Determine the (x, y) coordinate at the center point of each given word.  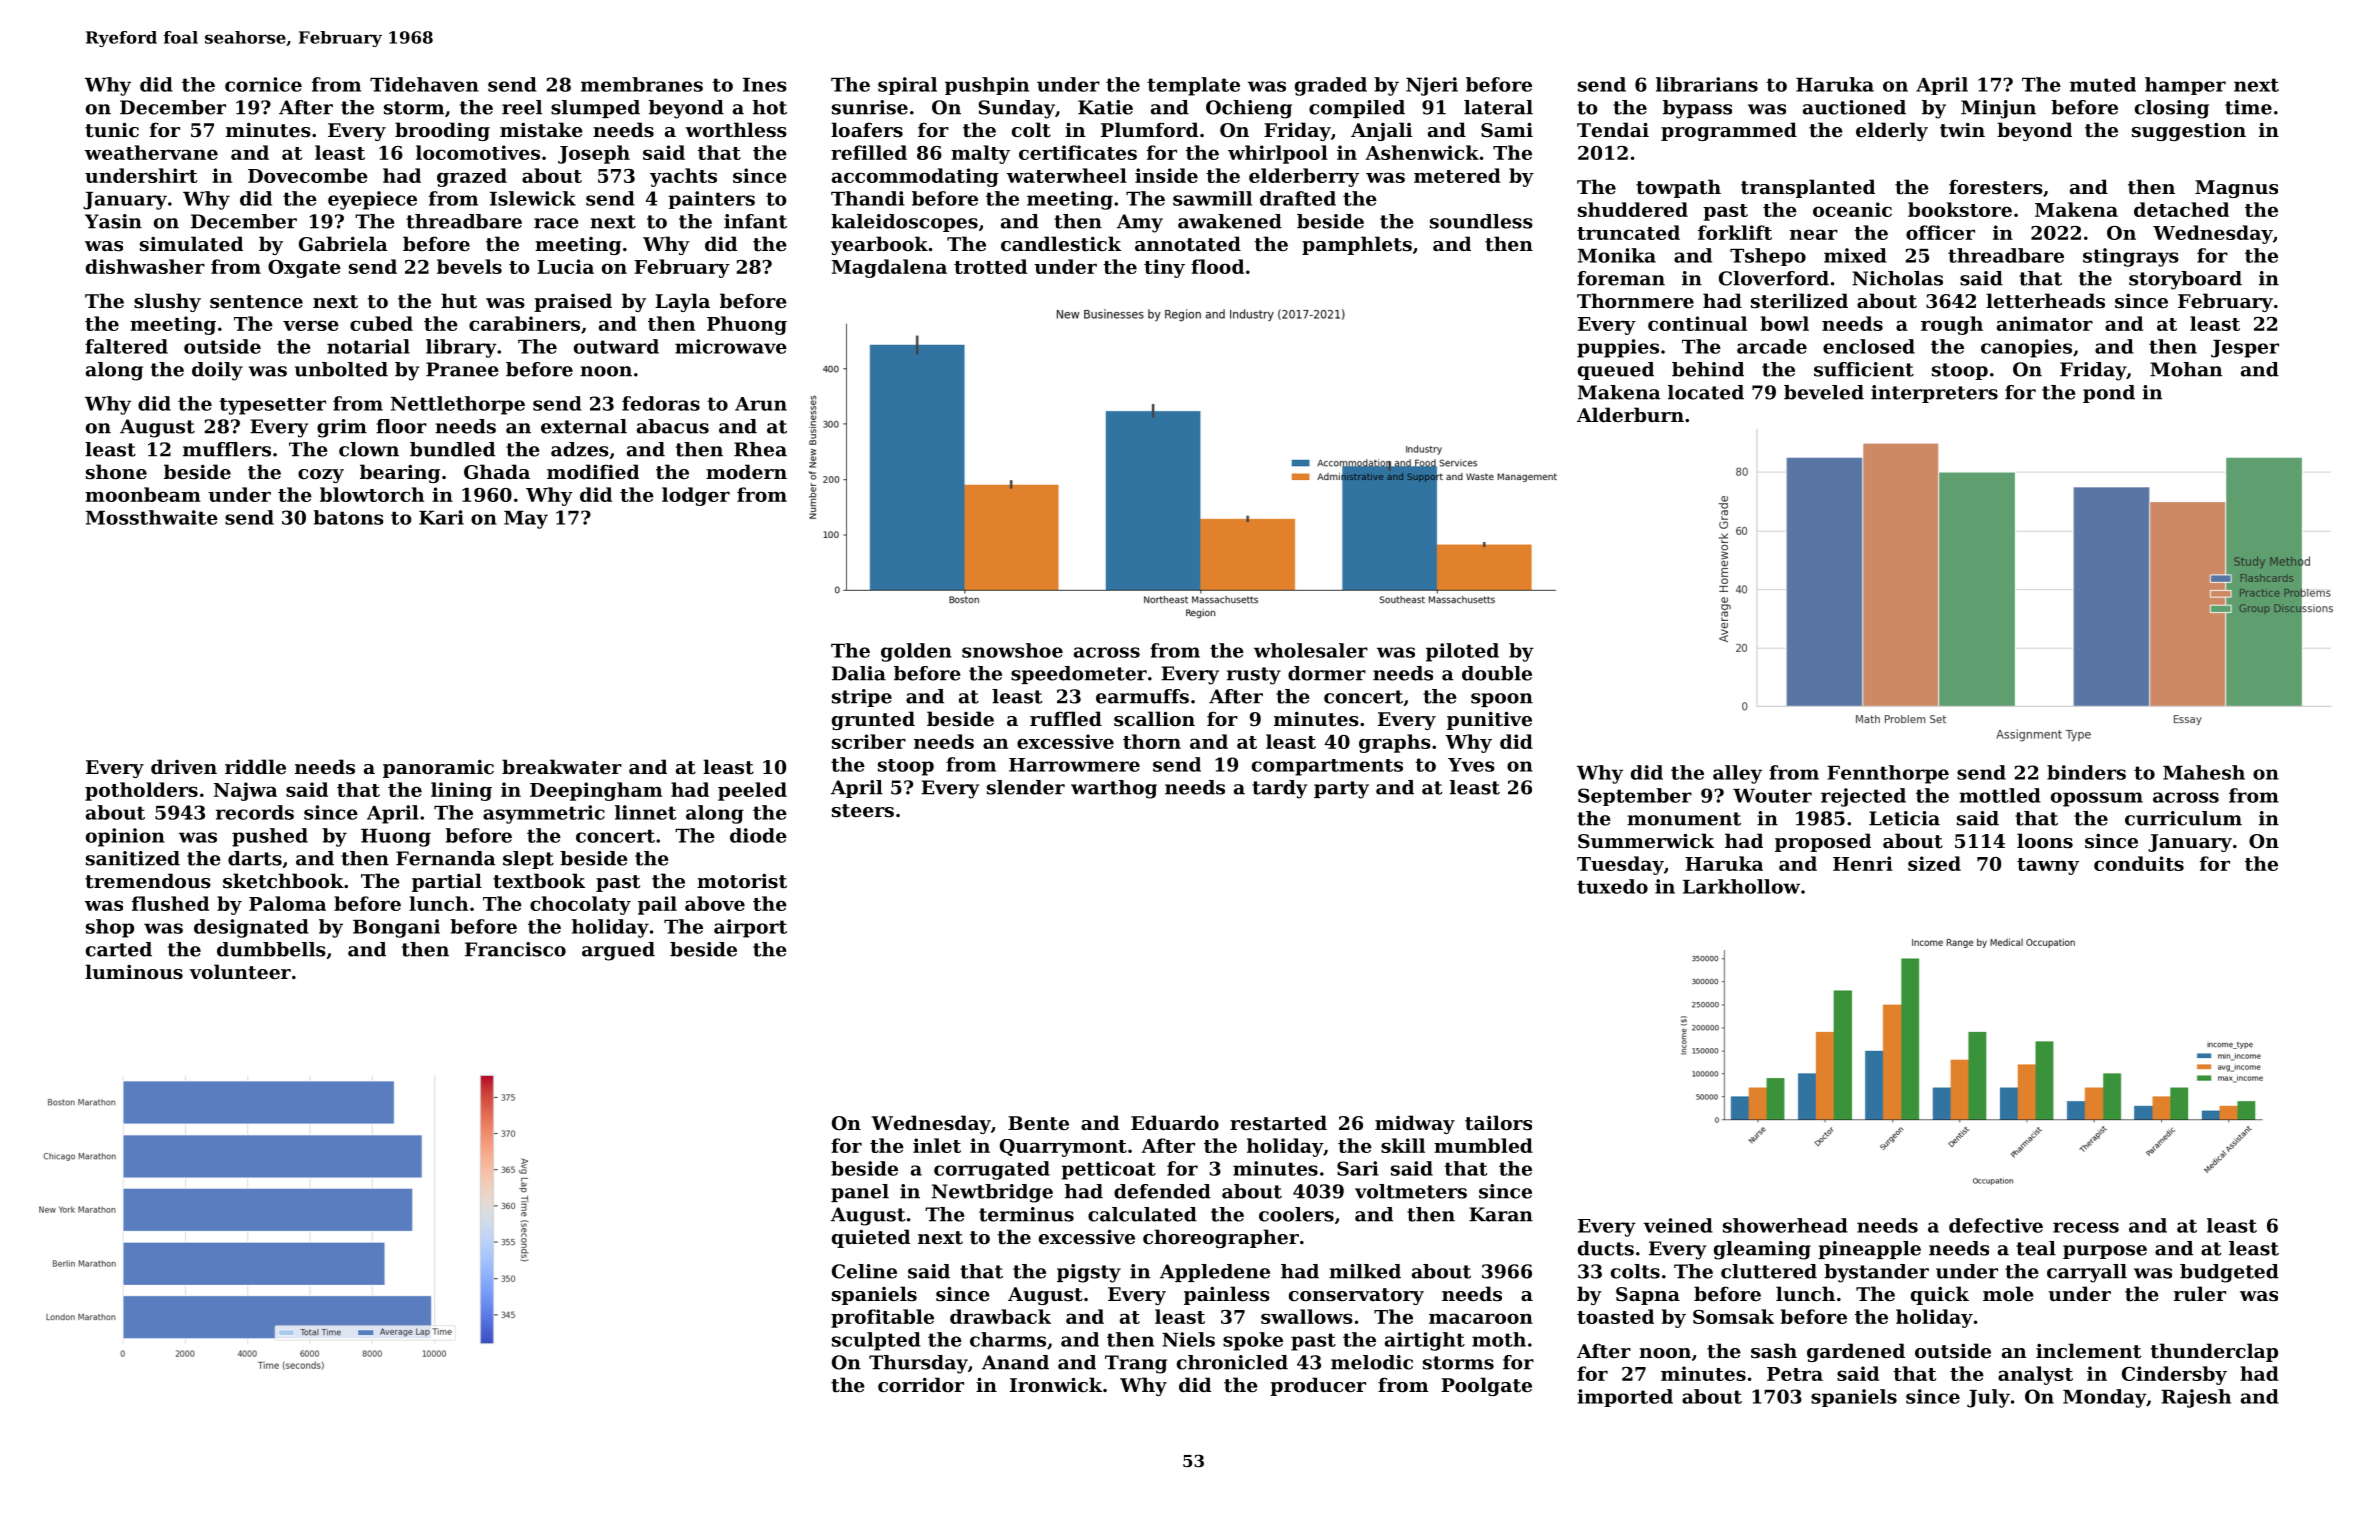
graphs (1395, 743)
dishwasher (145, 266)
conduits (2139, 863)
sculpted (876, 1341)
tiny (1164, 268)
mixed (1855, 255)
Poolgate (1486, 1386)
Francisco (515, 949)
